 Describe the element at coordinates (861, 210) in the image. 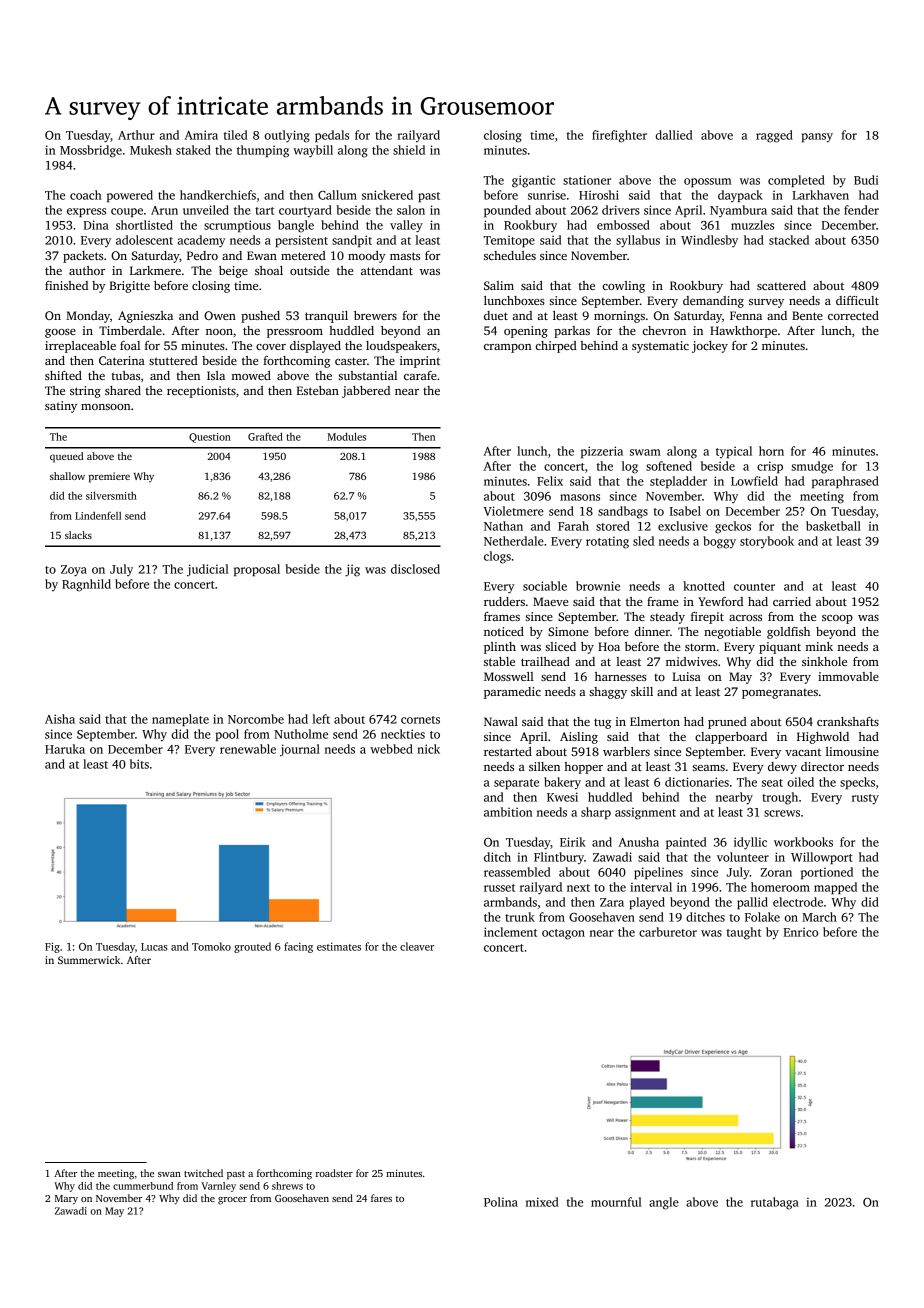

I see `fender` at that location.
